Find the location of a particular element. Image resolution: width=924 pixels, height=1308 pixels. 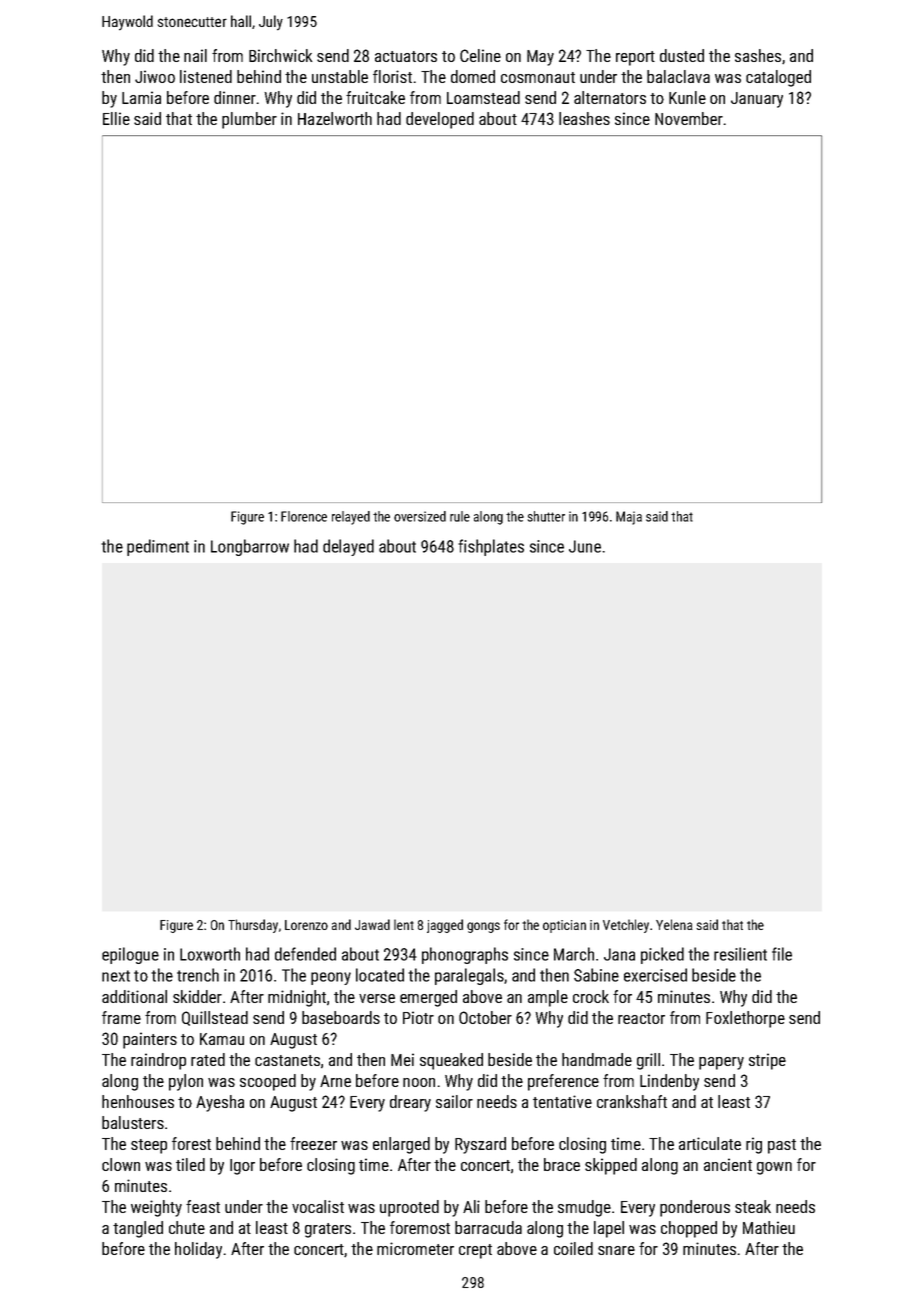

sashes is located at coordinates (758, 55).
